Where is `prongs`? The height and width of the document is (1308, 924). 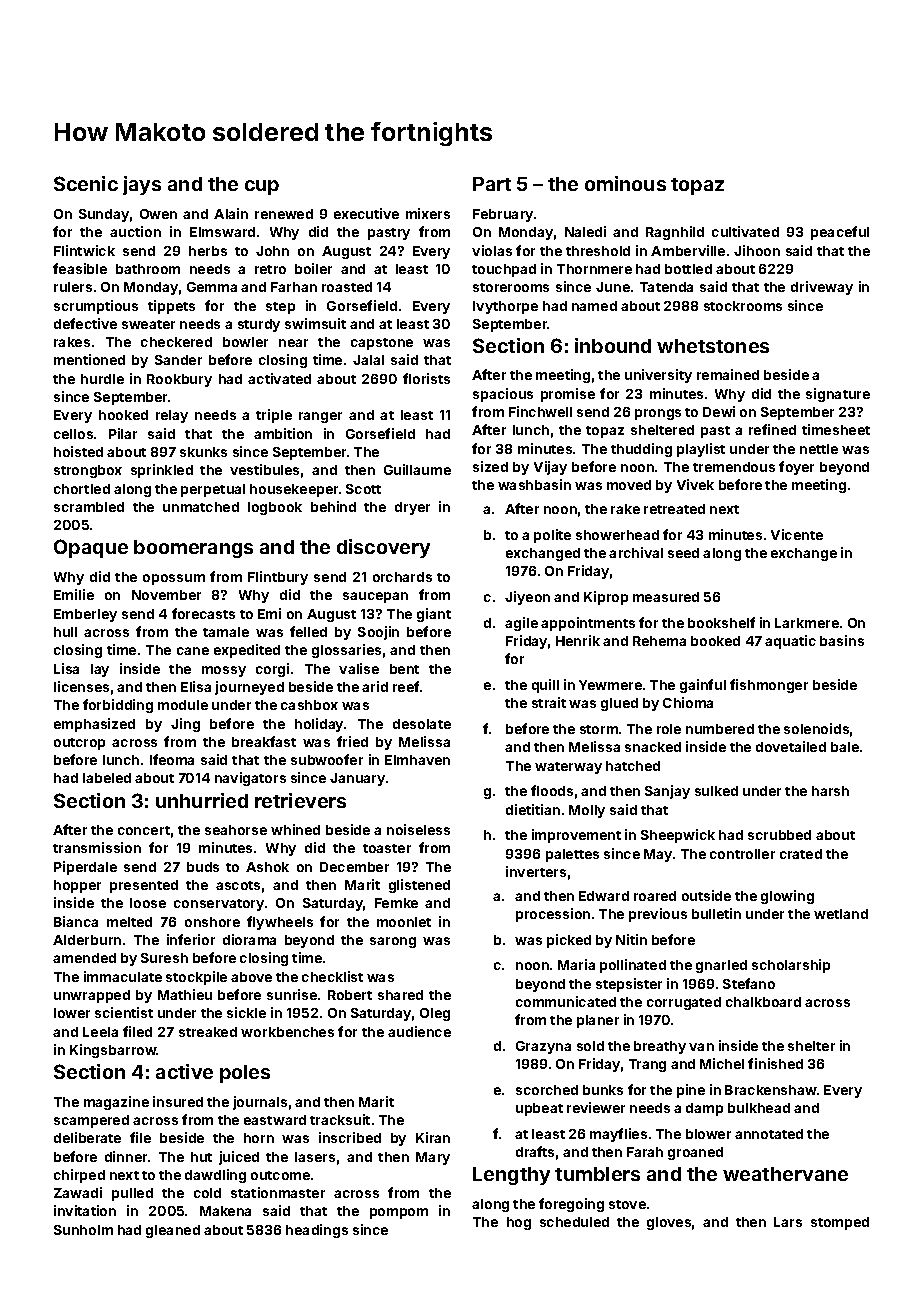
prongs is located at coordinates (658, 414).
